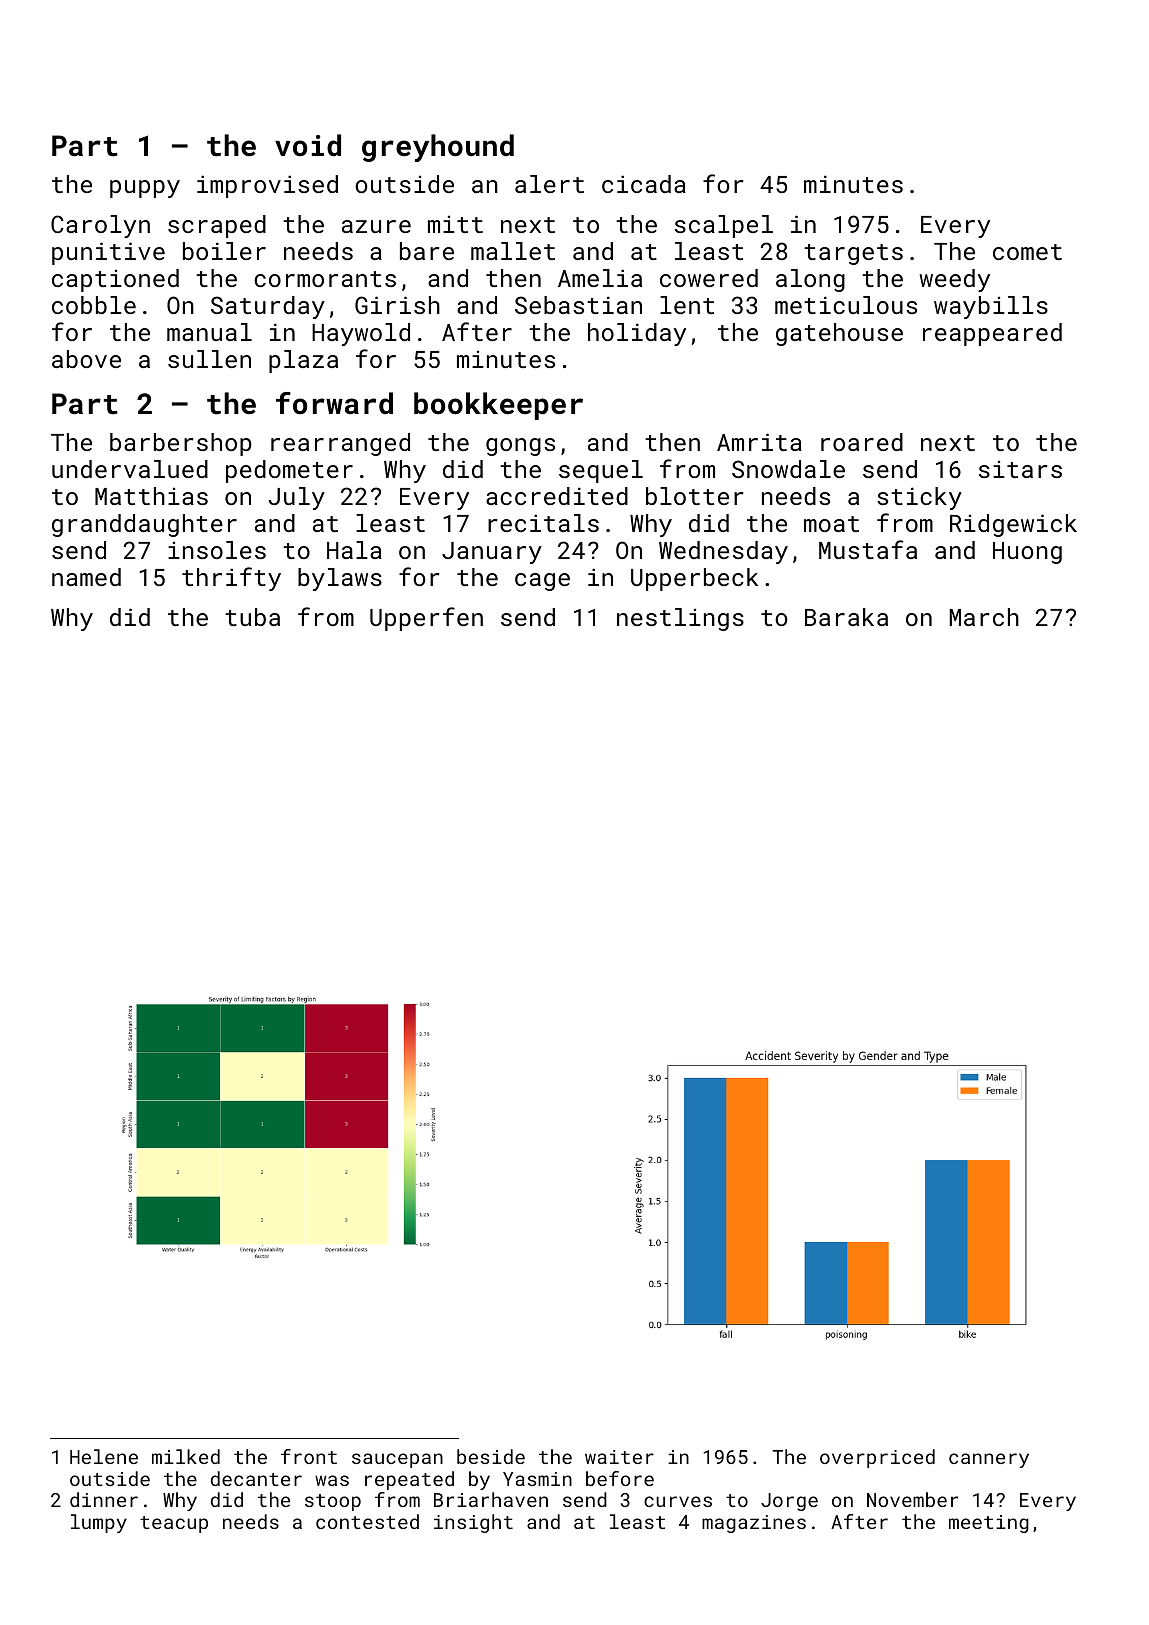 This screenshot has height=1625, width=1149. I want to click on tuba, so click(252, 617).
